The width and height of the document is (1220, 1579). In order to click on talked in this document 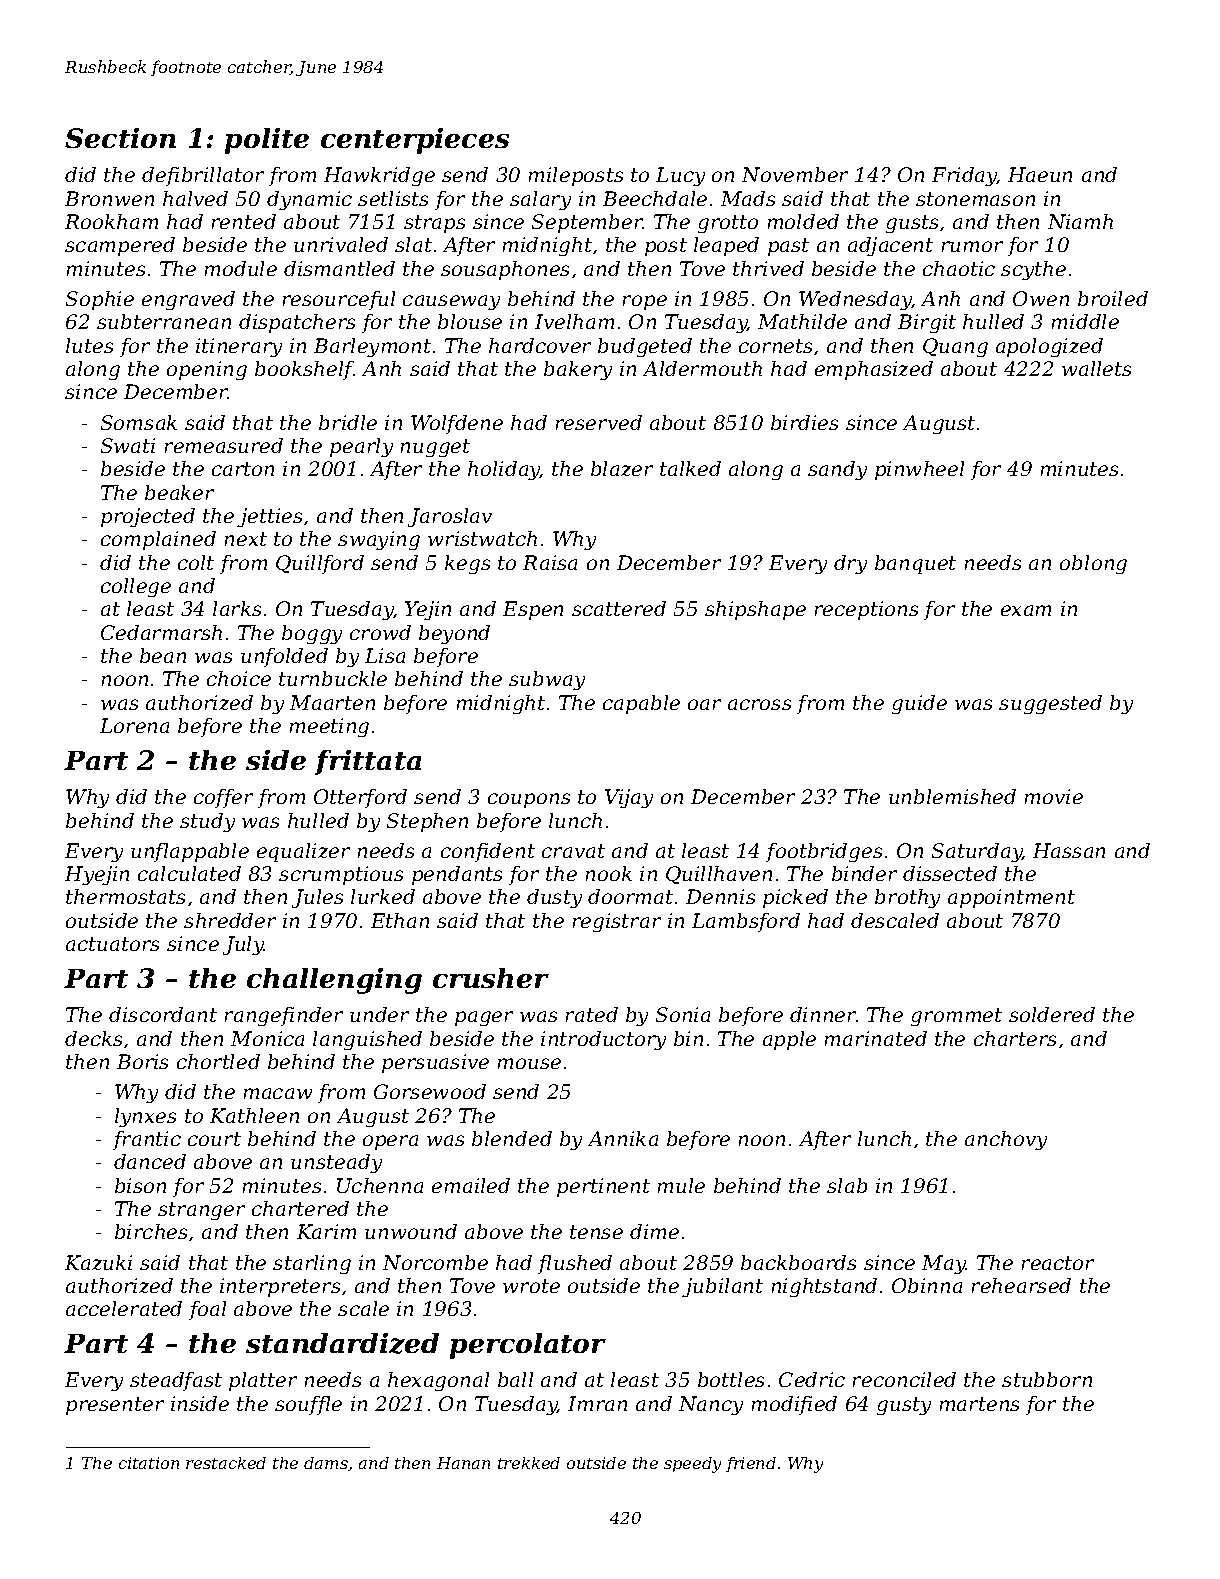, I will do `click(690, 468)`.
